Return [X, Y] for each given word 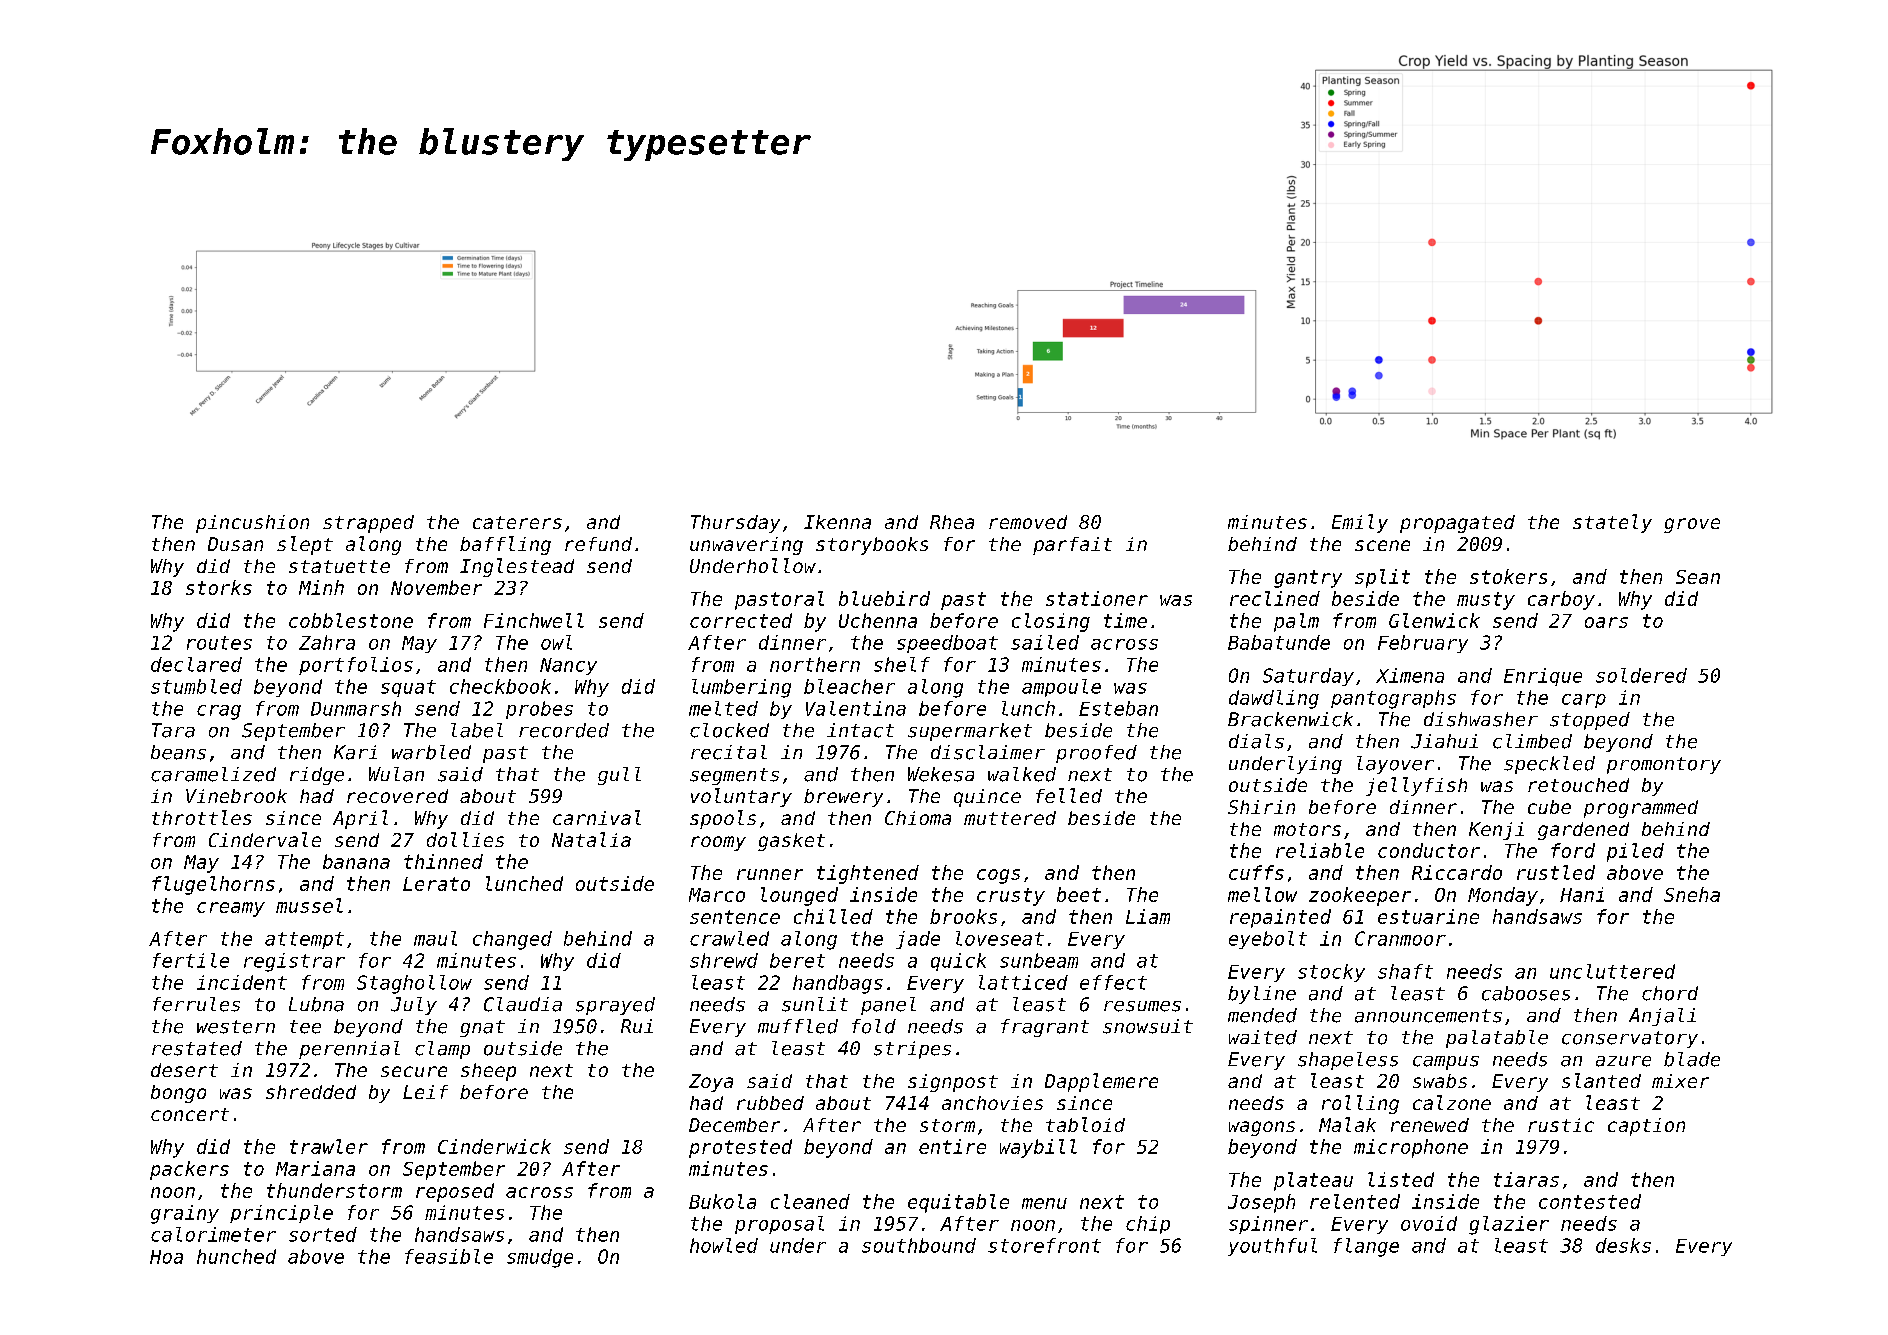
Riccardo [1457, 872]
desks [1623, 1245]
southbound [919, 1245]
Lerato [436, 884]
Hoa [166, 1257]
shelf [902, 664]
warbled [431, 752]
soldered [1641, 675]
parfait [1072, 546]
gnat [482, 1028]
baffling [505, 545]
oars [1606, 622]
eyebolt [1268, 940]
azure [1623, 1061]
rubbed [770, 1103]
